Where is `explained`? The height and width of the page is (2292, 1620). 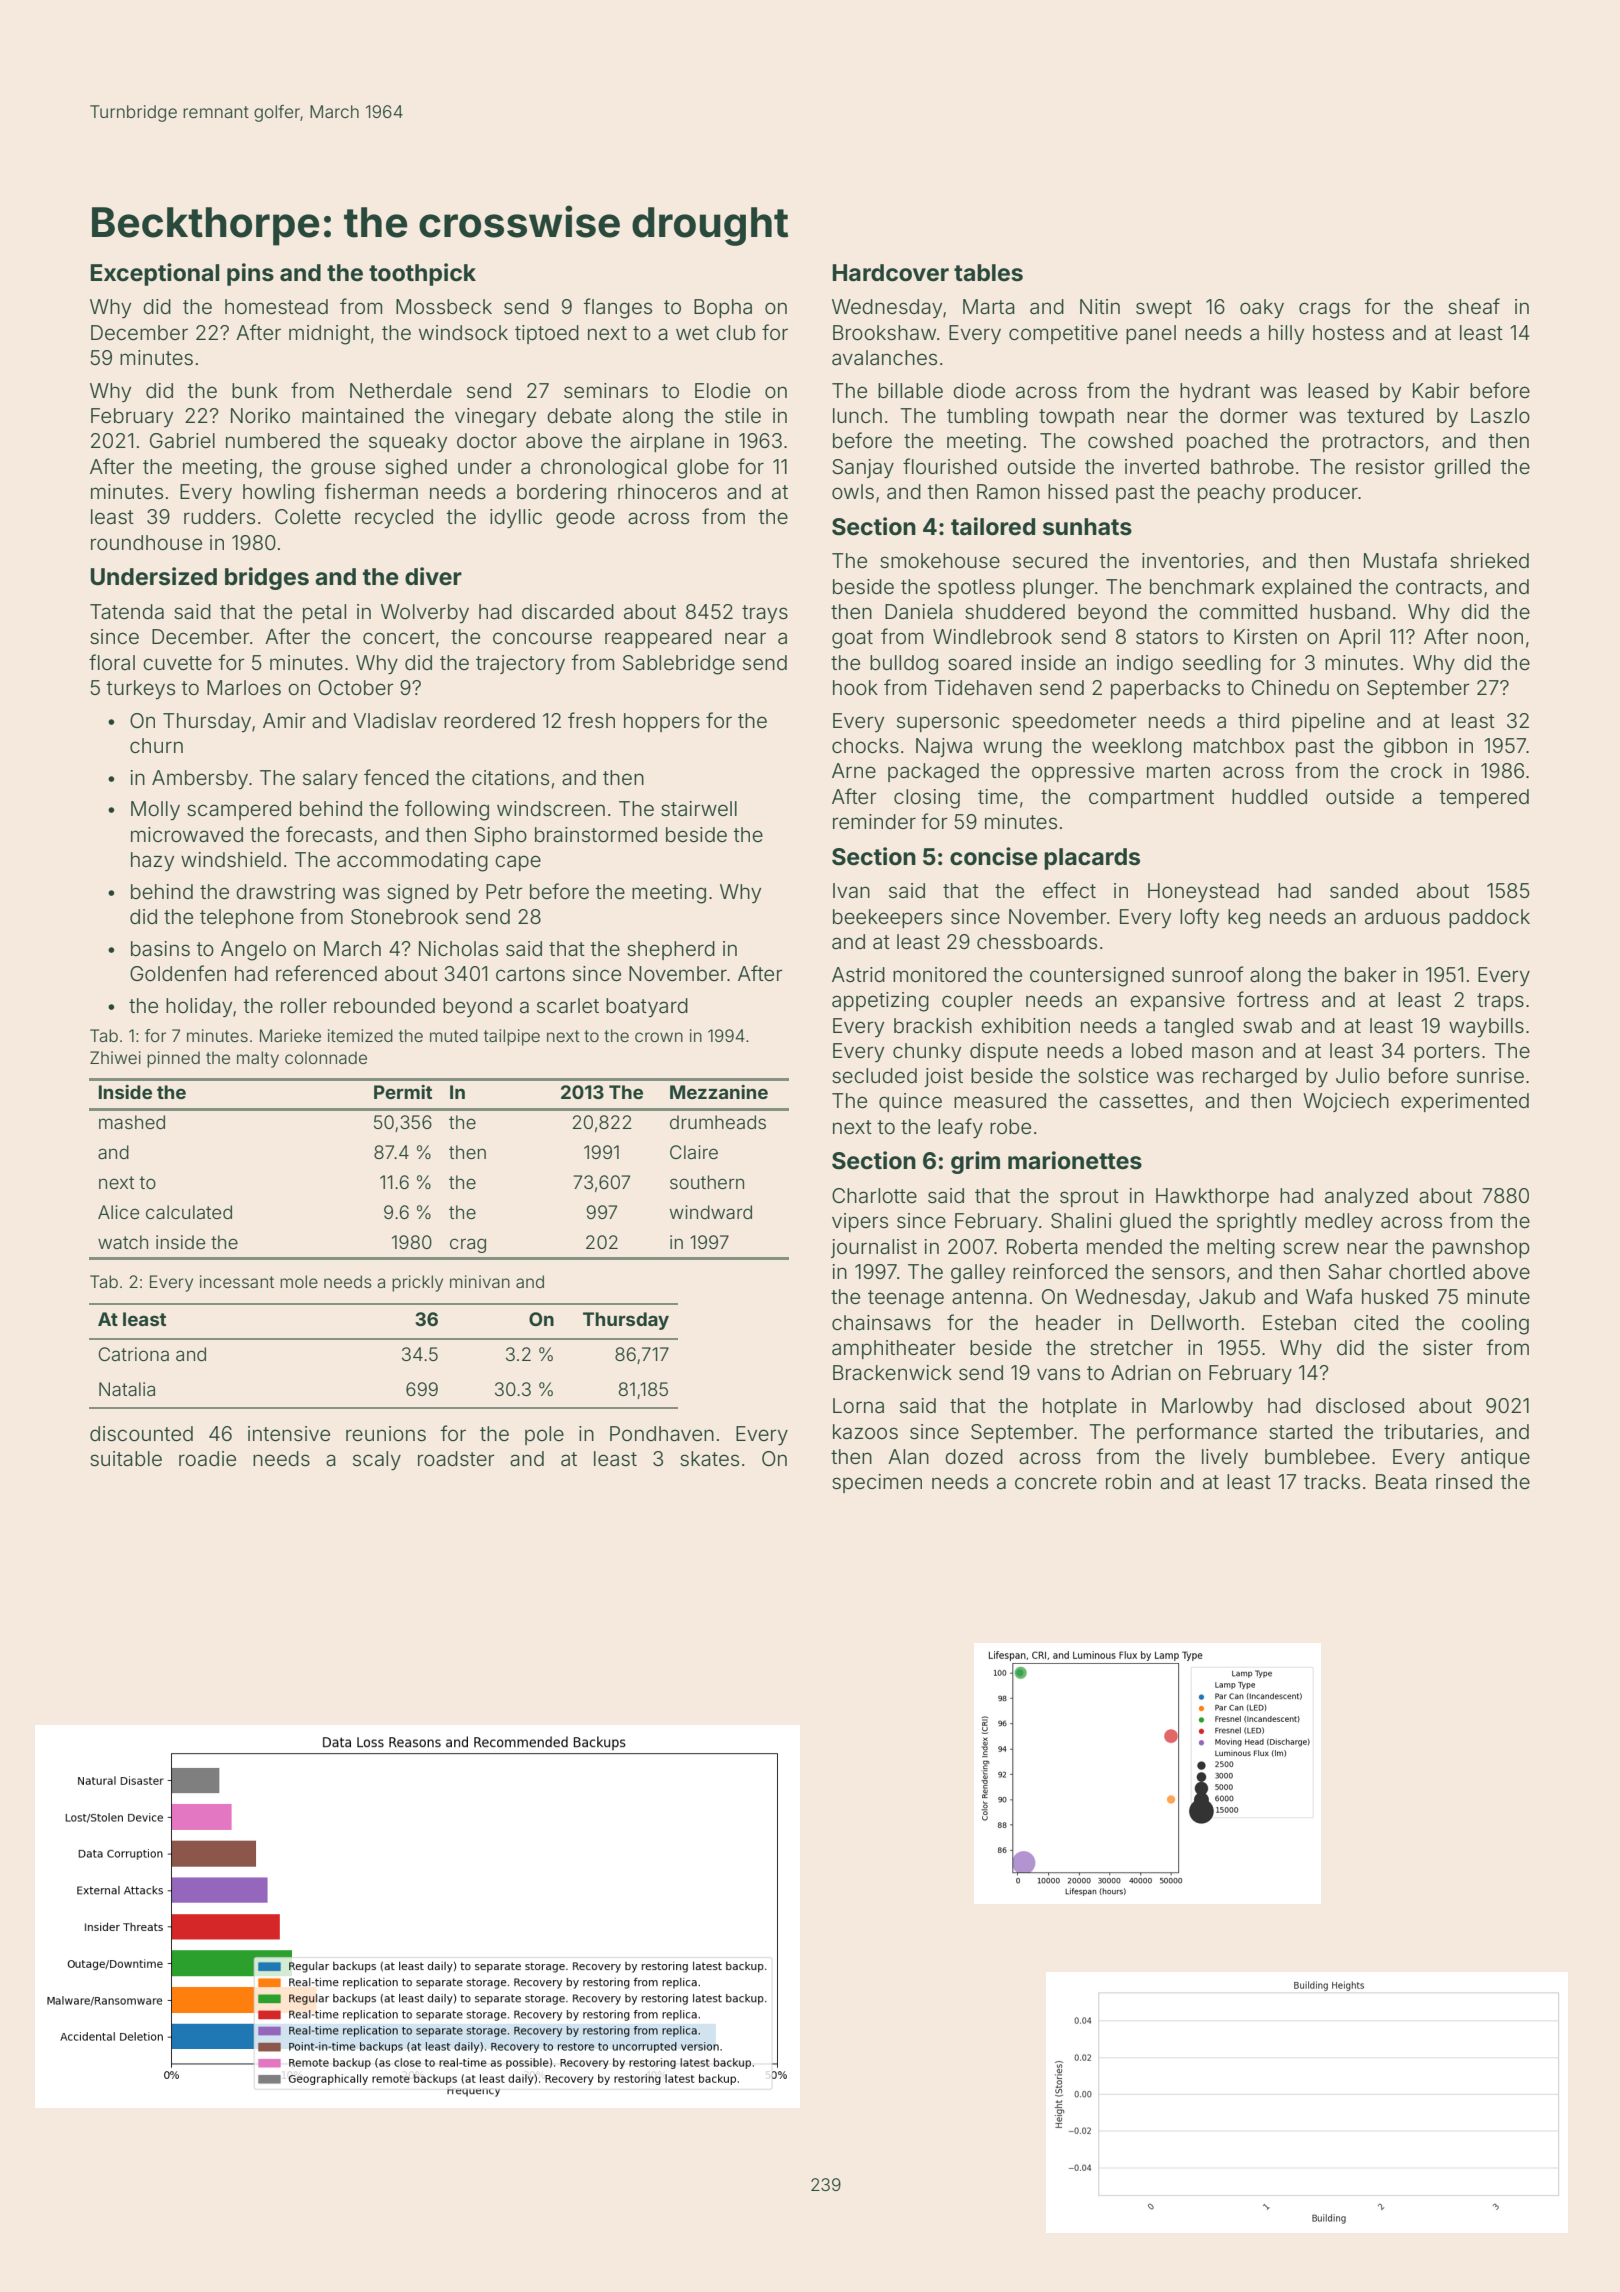 explained is located at coordinates (1306, 588).
